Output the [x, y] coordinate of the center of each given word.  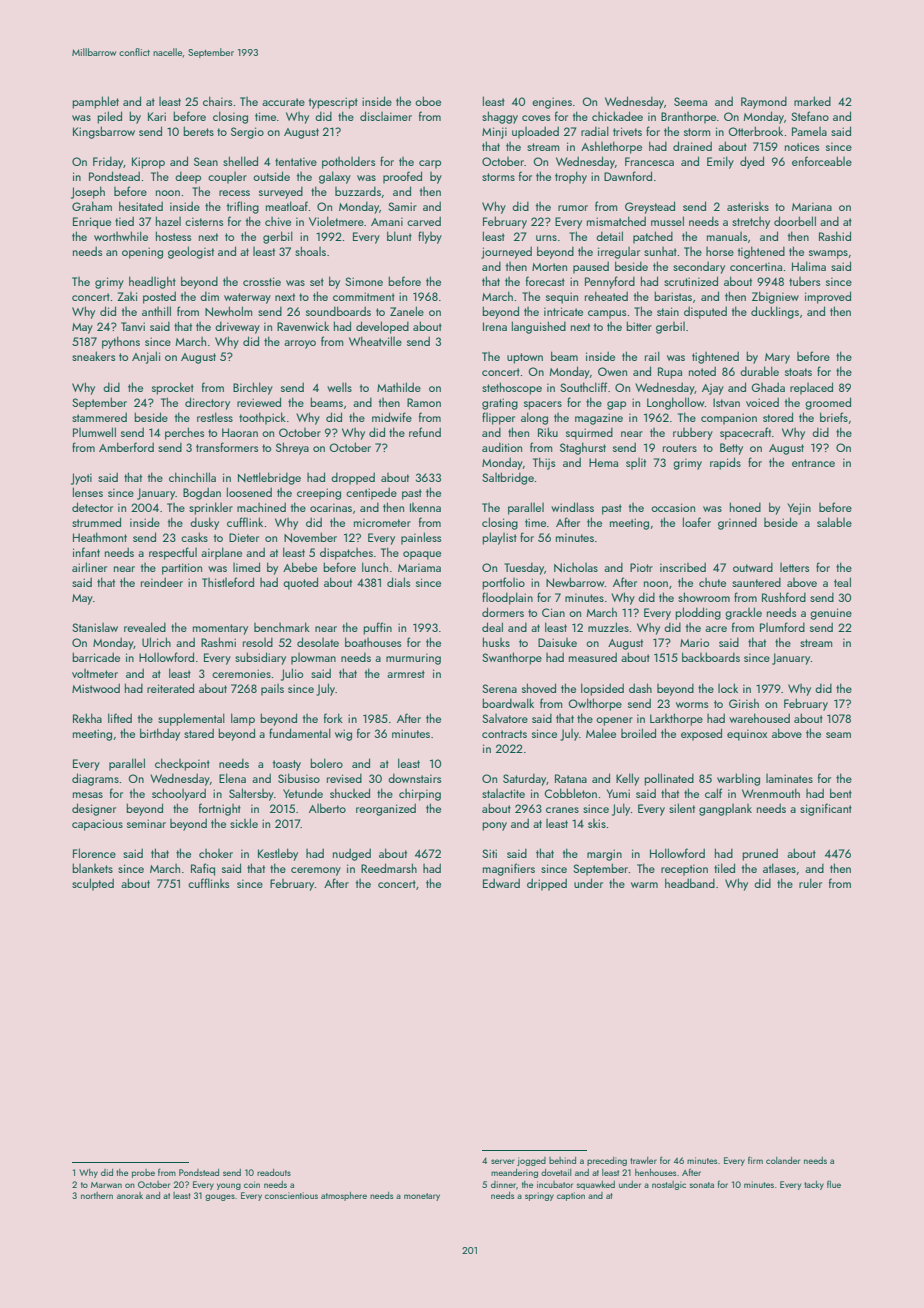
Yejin [799, 509]
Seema [690, 101]
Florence [94, 853]
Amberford [126, 447]
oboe [428, 101]
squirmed [589, 433]
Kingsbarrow [104, 132]
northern [97, 1195]
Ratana [571, 778]
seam [838, 735]
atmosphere [344, 1196]
